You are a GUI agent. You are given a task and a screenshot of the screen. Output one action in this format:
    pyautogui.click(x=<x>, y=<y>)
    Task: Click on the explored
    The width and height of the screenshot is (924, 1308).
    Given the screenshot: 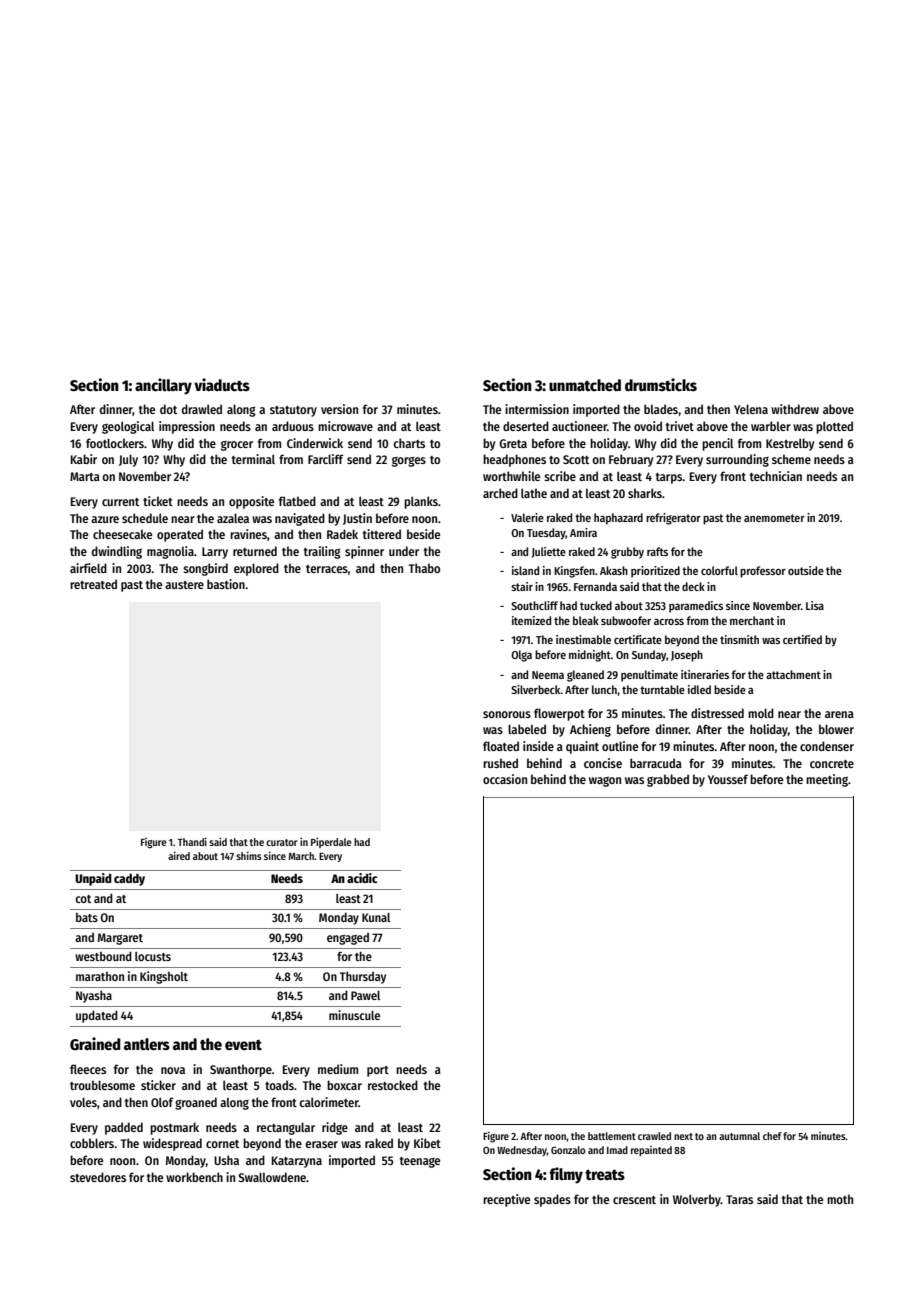 What is the action you would take?
    pyautogui.click(x=256, y=569)
